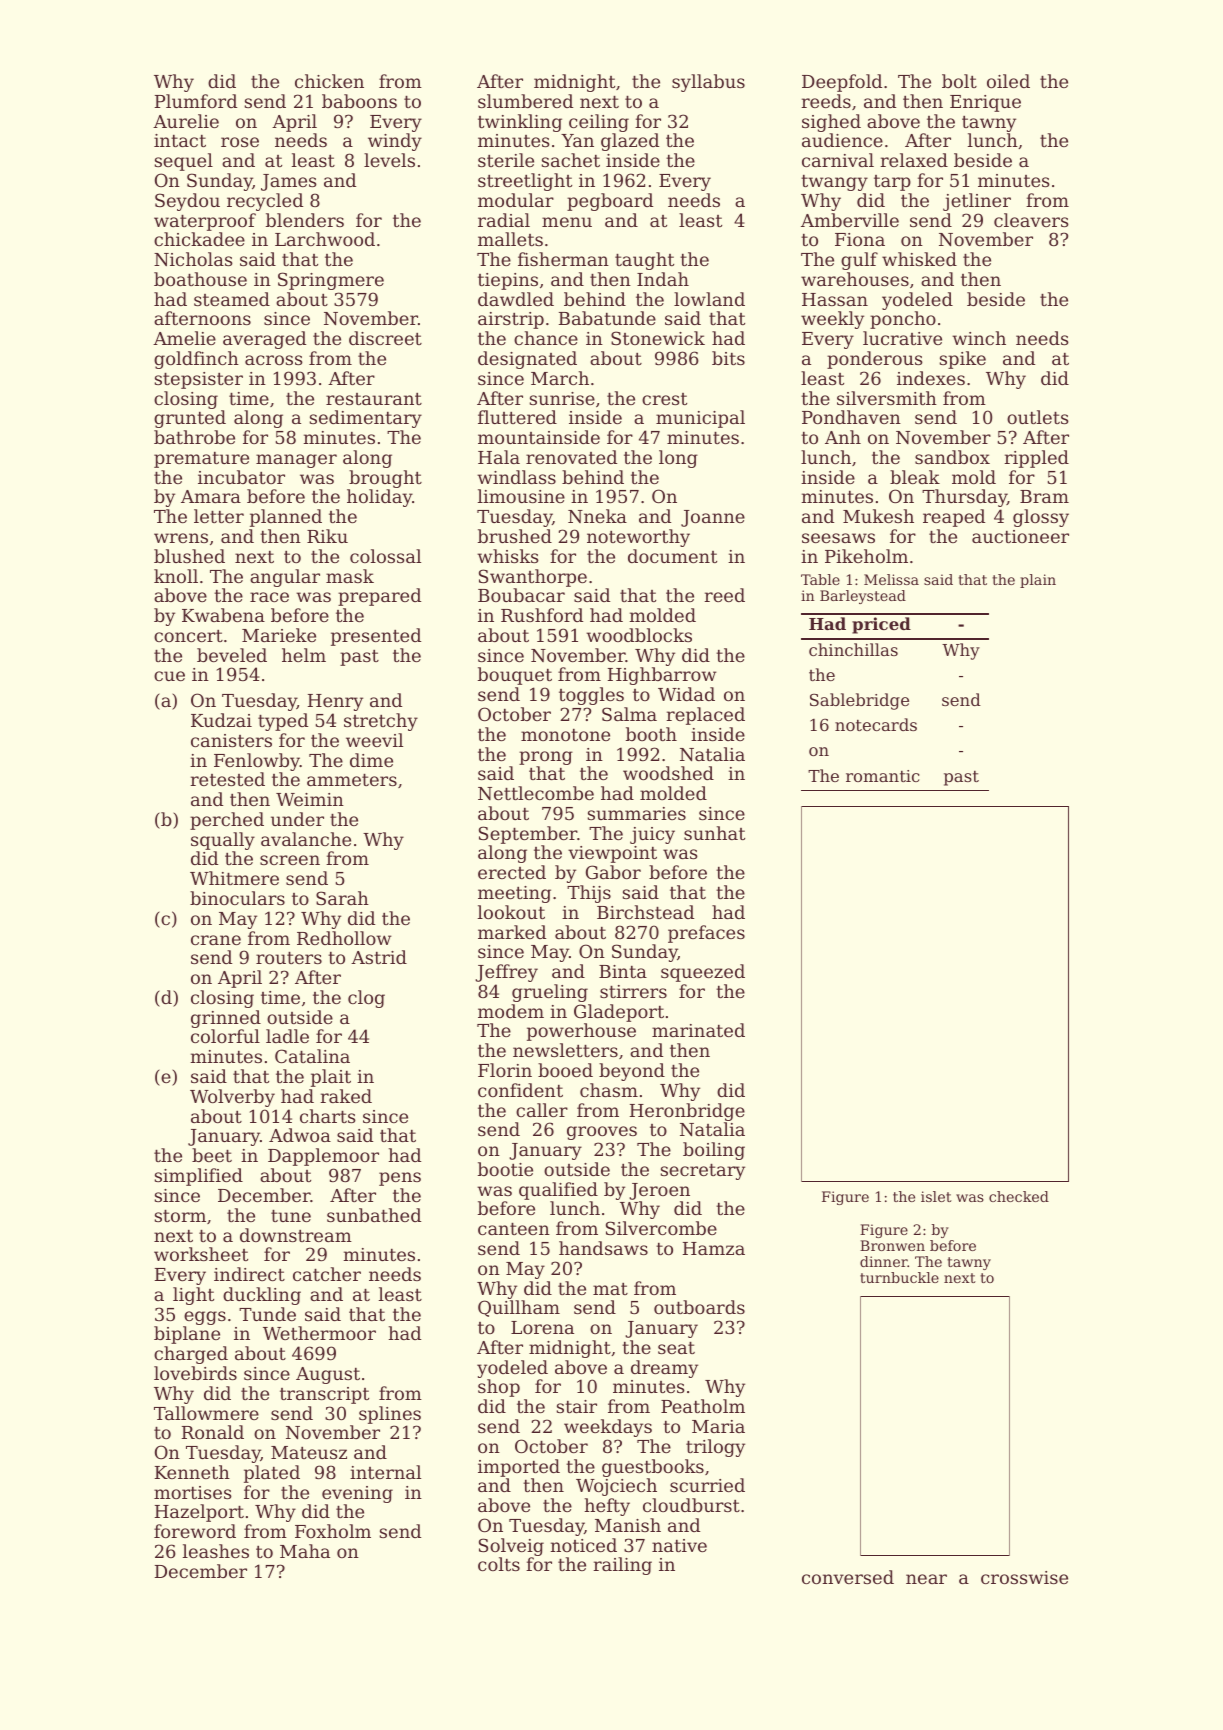 This screenshot has height=1730, width=1223. Describe the element at coordinates (227, 821) in the screenshot. I see `perched` at that location.
